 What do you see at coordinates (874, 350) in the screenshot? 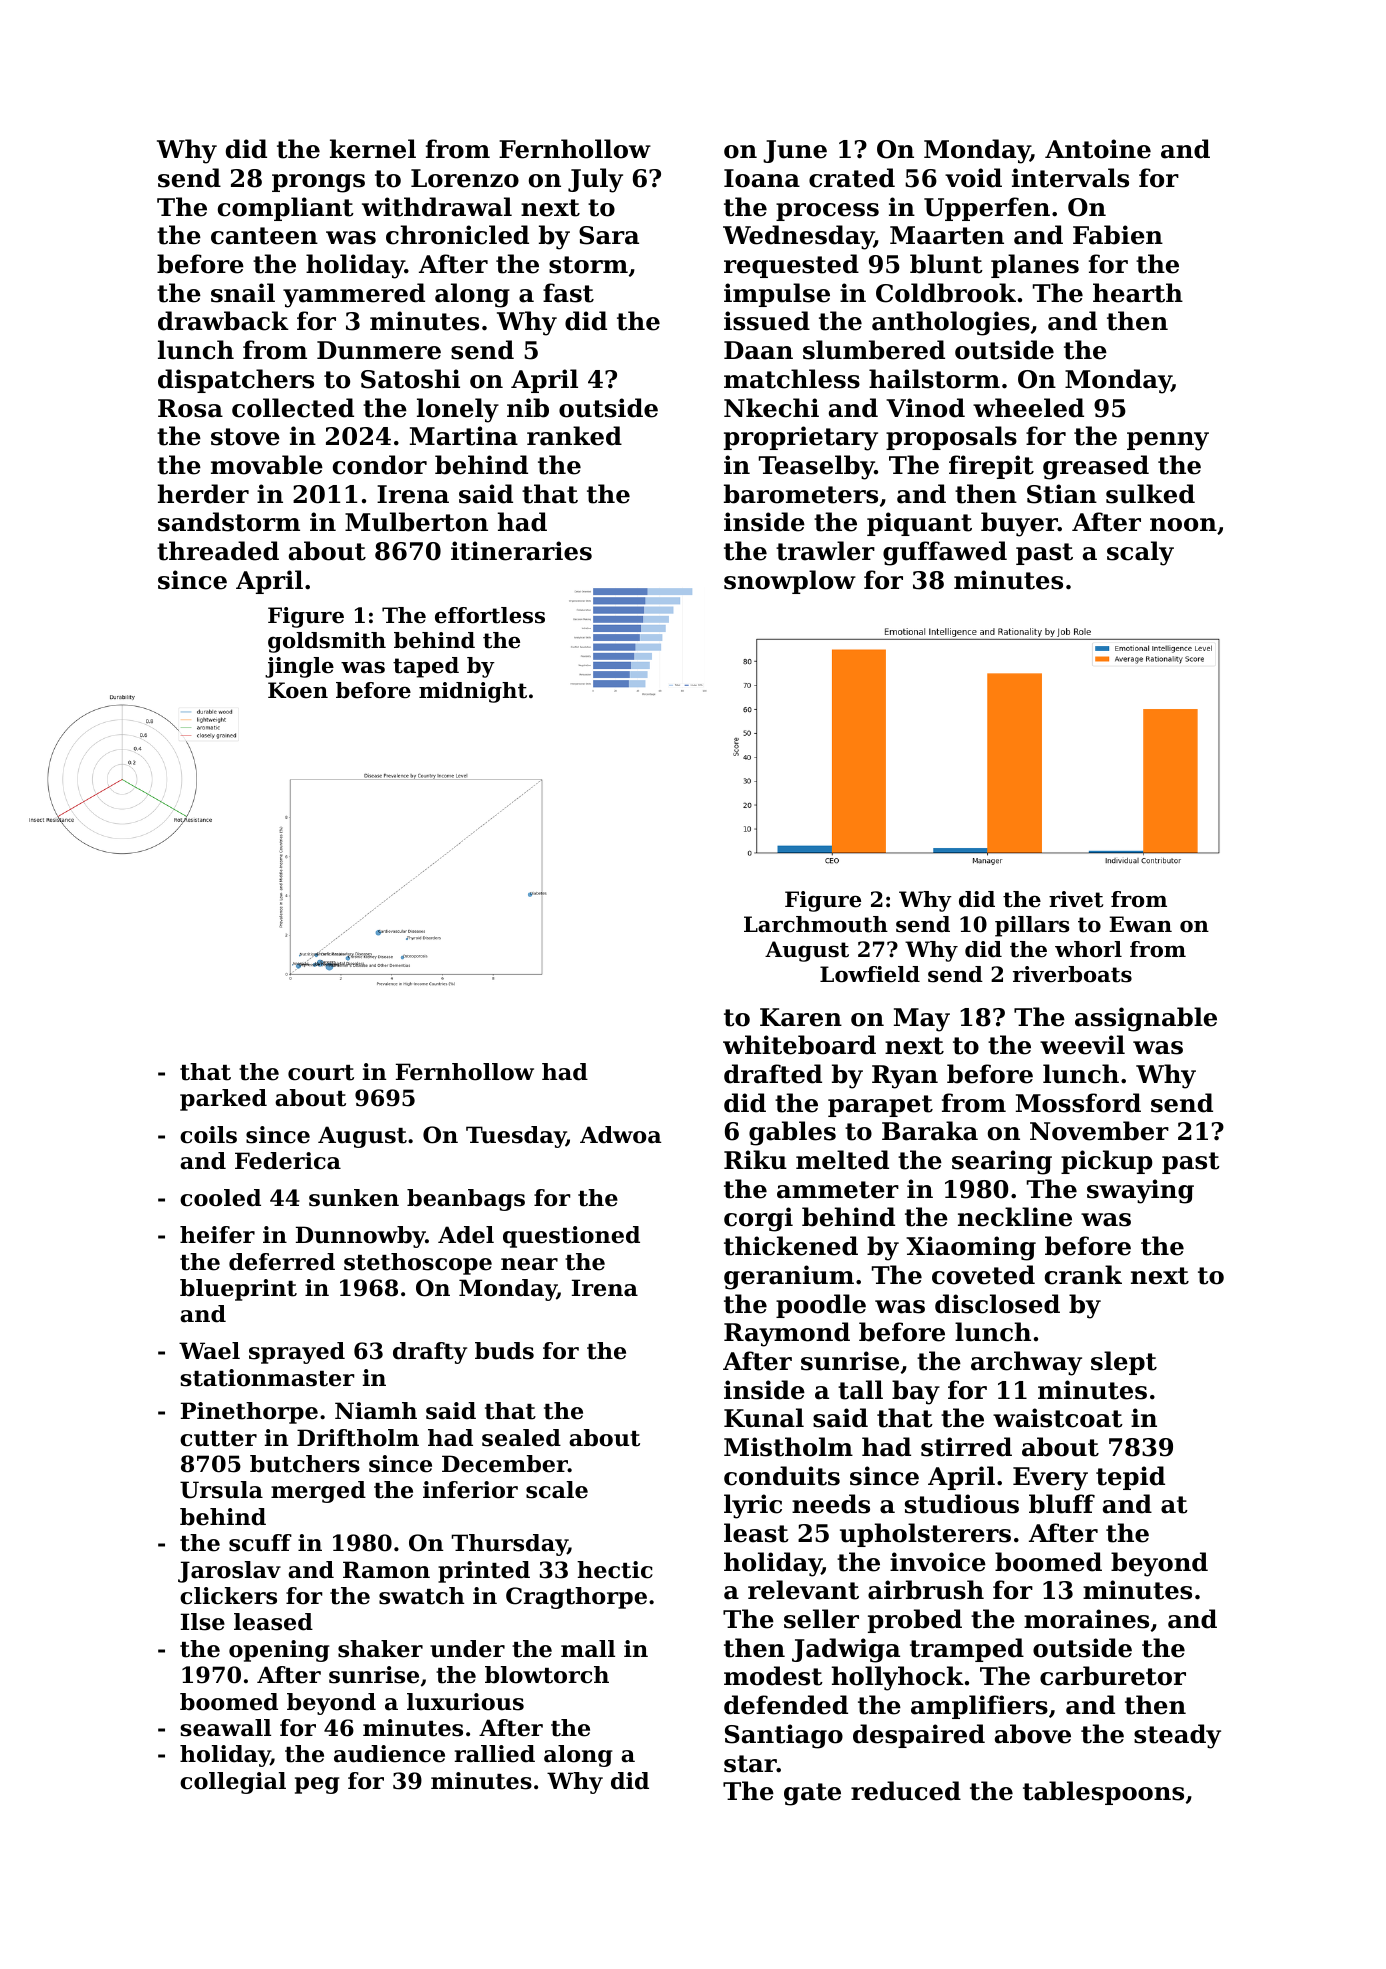
I see `slumbered` at bounding box center [874, 350].
